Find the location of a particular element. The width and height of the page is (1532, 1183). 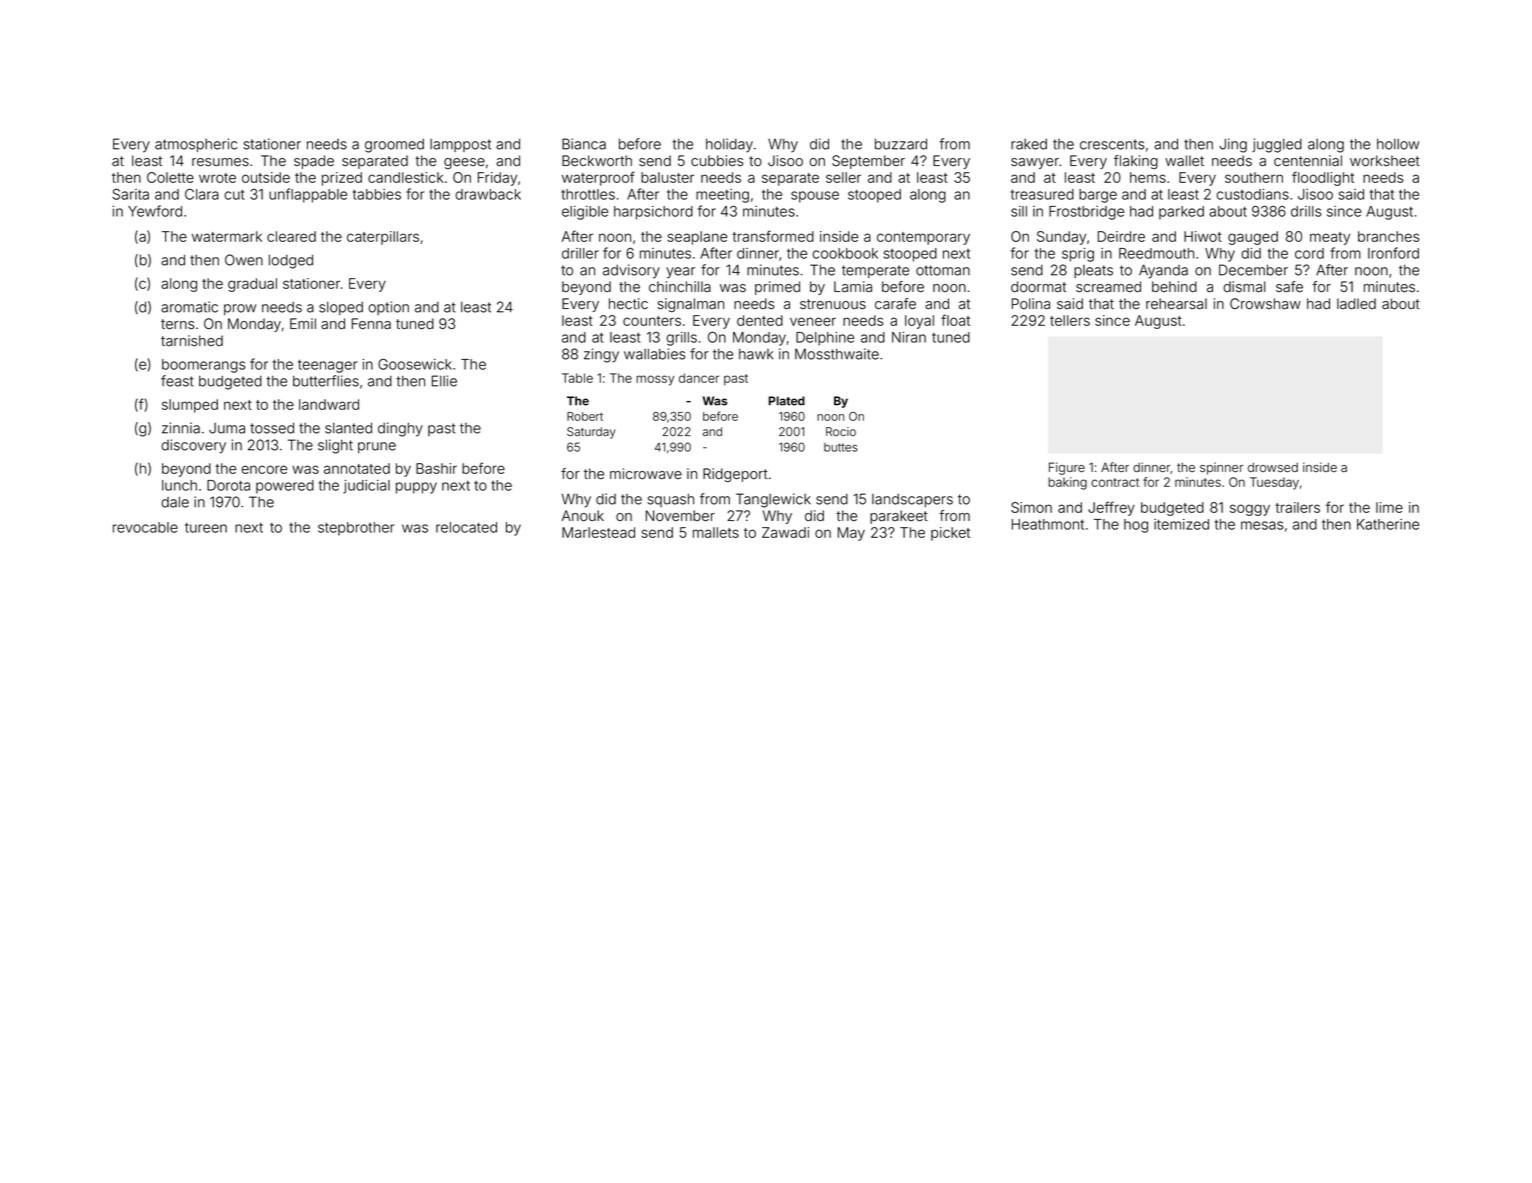

transformed is located at coordinates (773, 236).
